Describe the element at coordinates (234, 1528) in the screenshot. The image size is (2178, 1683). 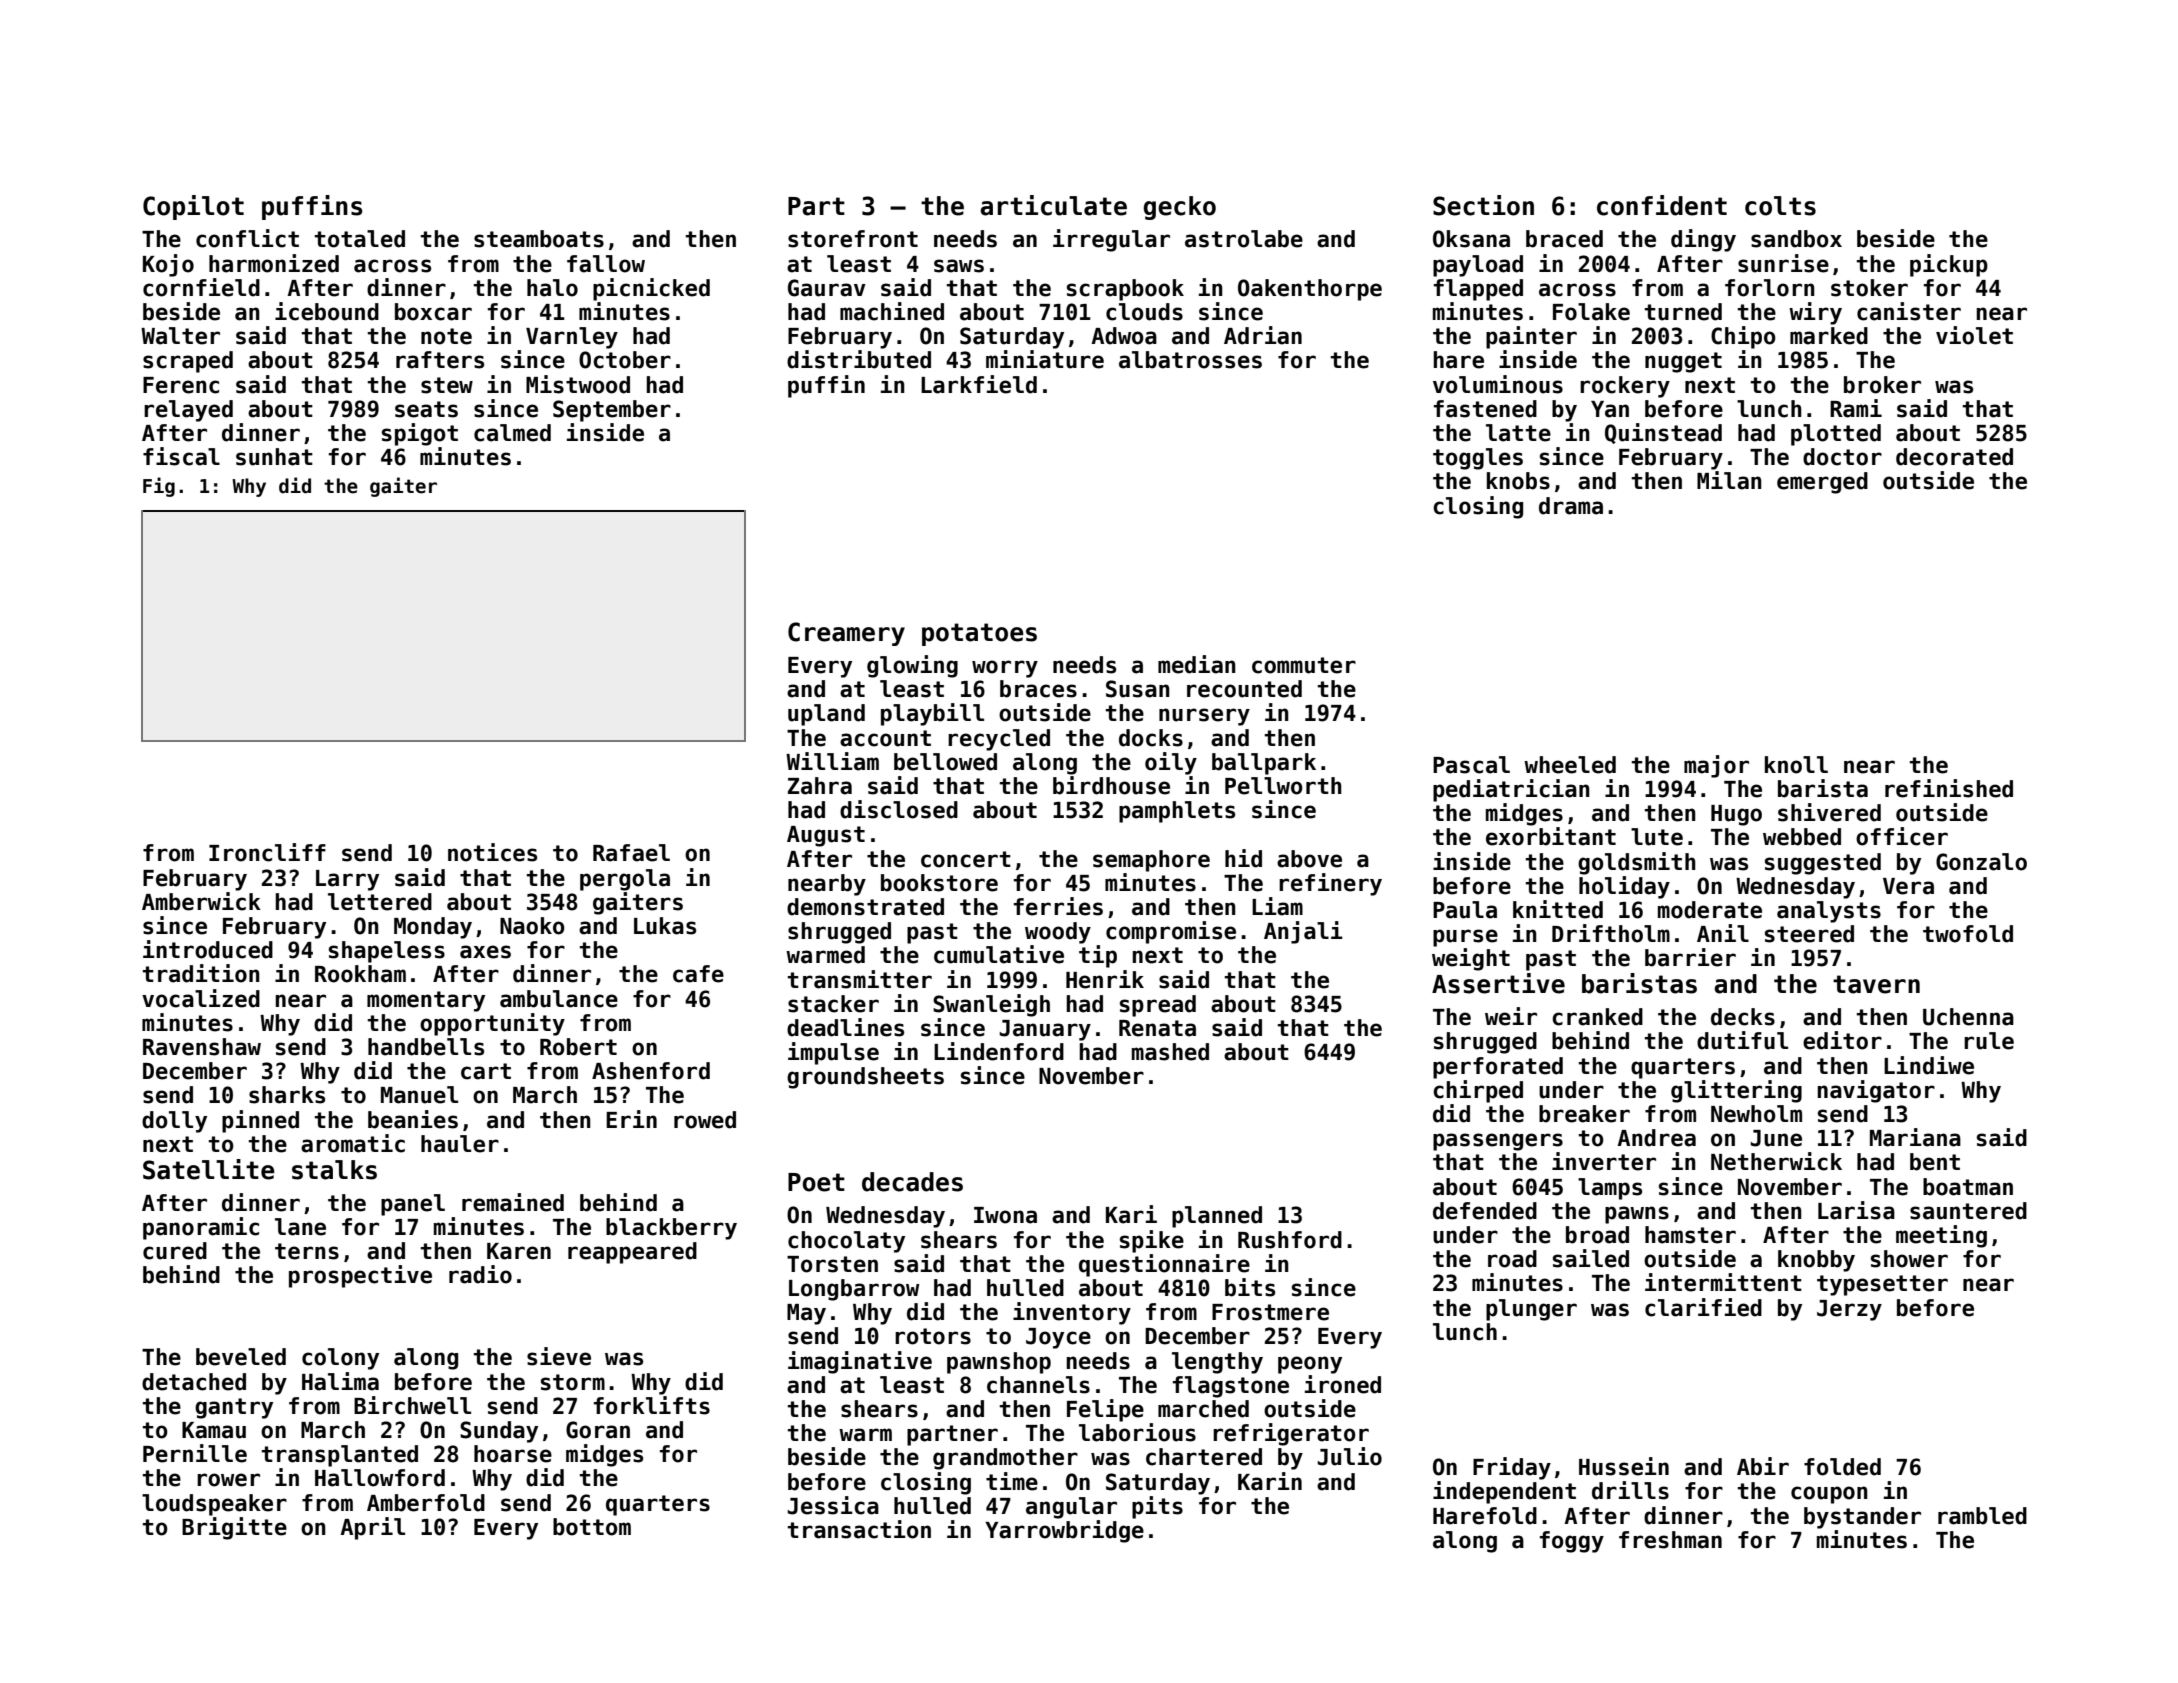
I see `Brigitte` at that location.
